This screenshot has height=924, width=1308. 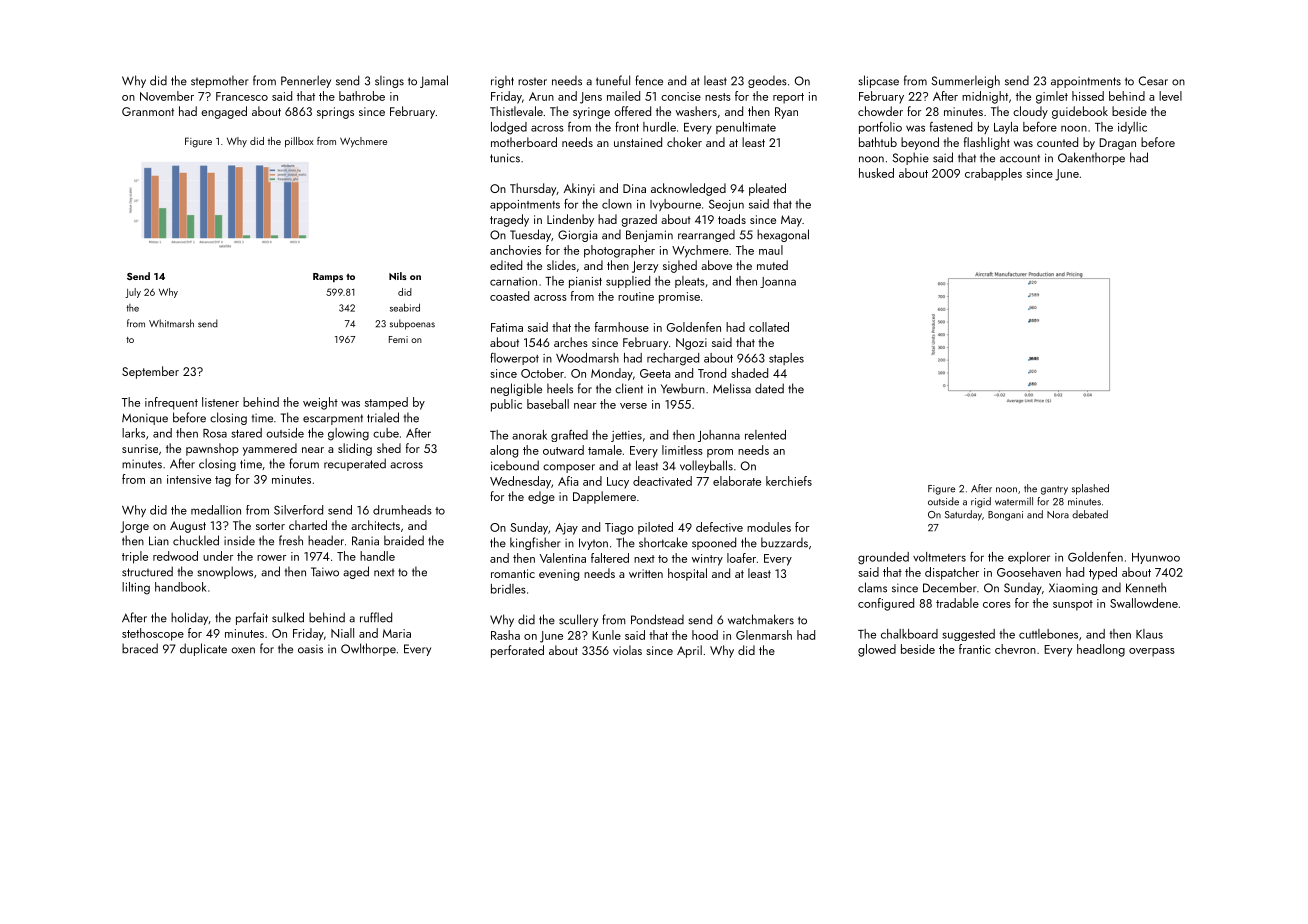 I want to click on Jerzy, so click(x=645, y=267).
